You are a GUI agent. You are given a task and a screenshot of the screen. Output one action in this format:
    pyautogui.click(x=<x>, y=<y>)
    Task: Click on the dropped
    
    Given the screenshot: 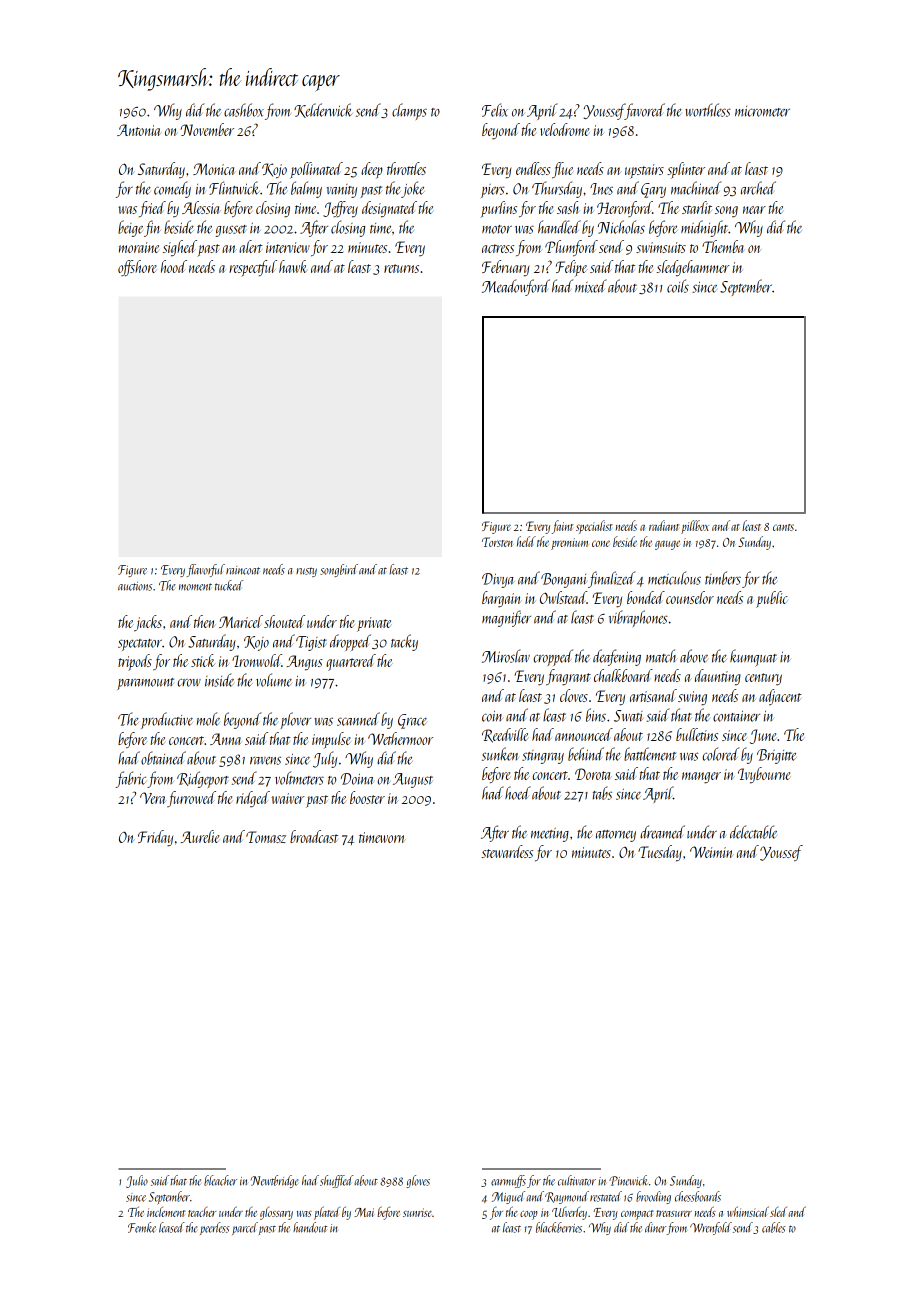 What is the action you would take?
    pyautogui.click(x=350, y=642)
